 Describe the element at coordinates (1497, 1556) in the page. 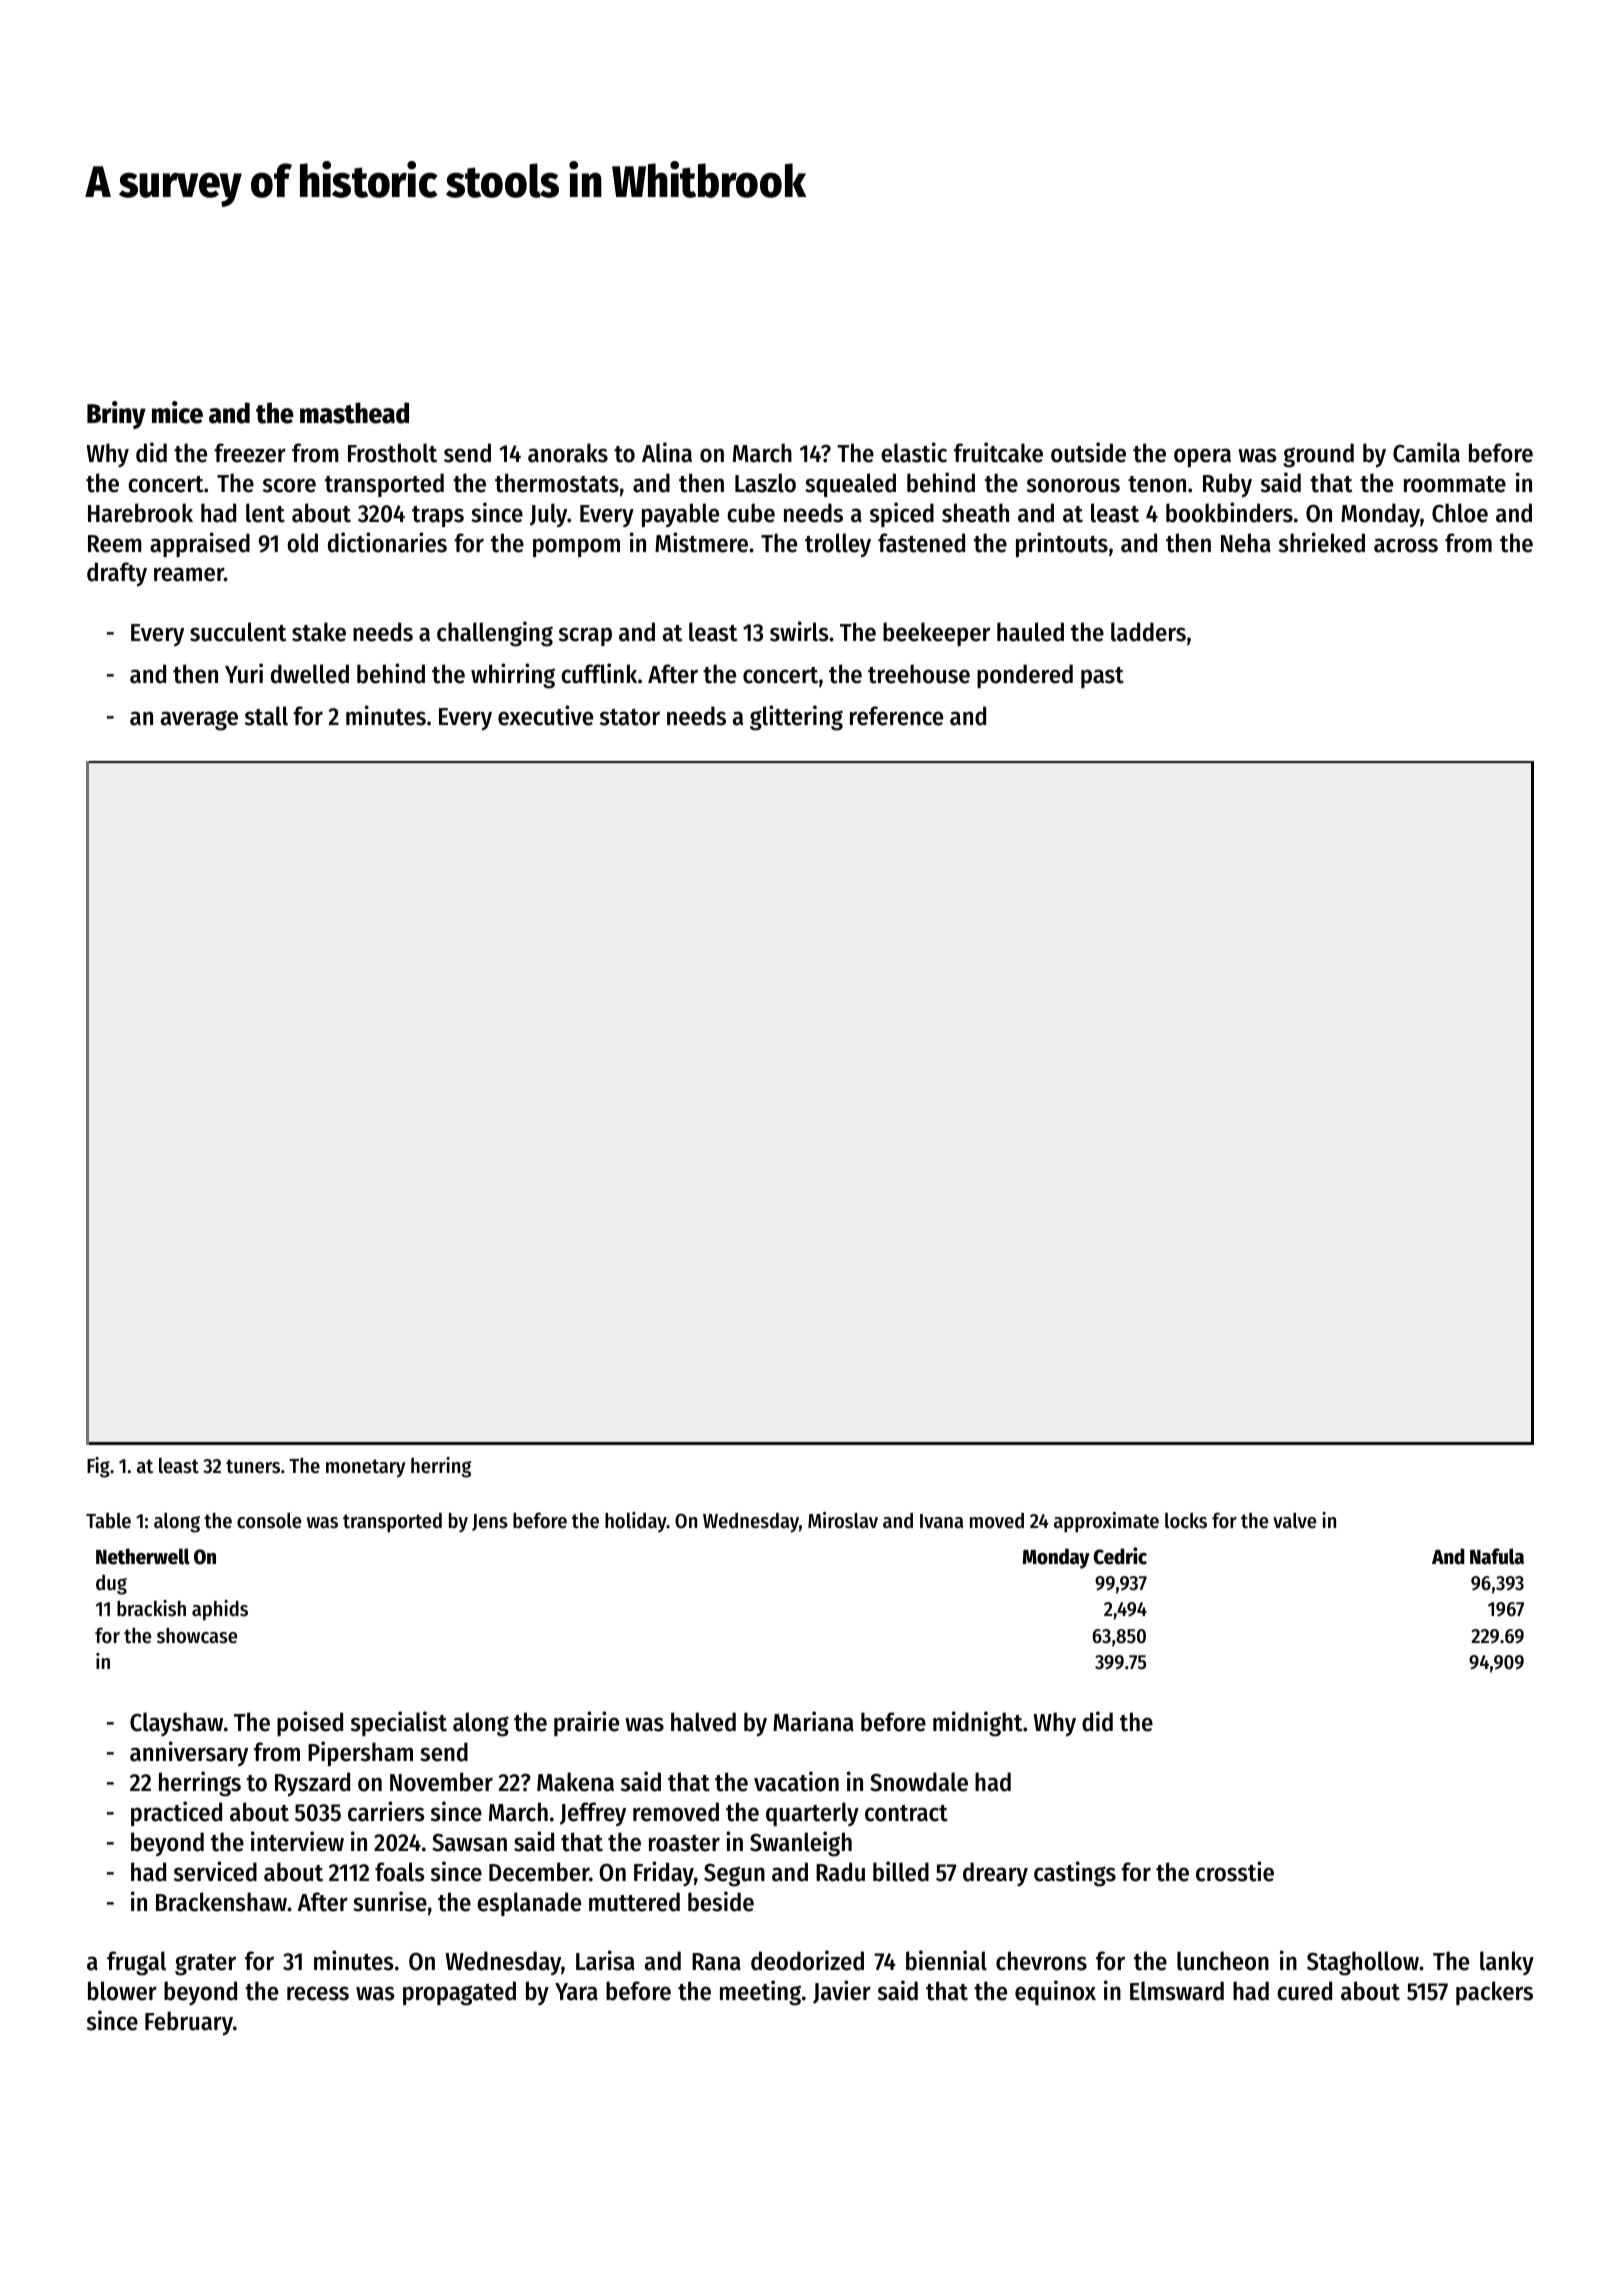

I see `Nafula` at that location.
